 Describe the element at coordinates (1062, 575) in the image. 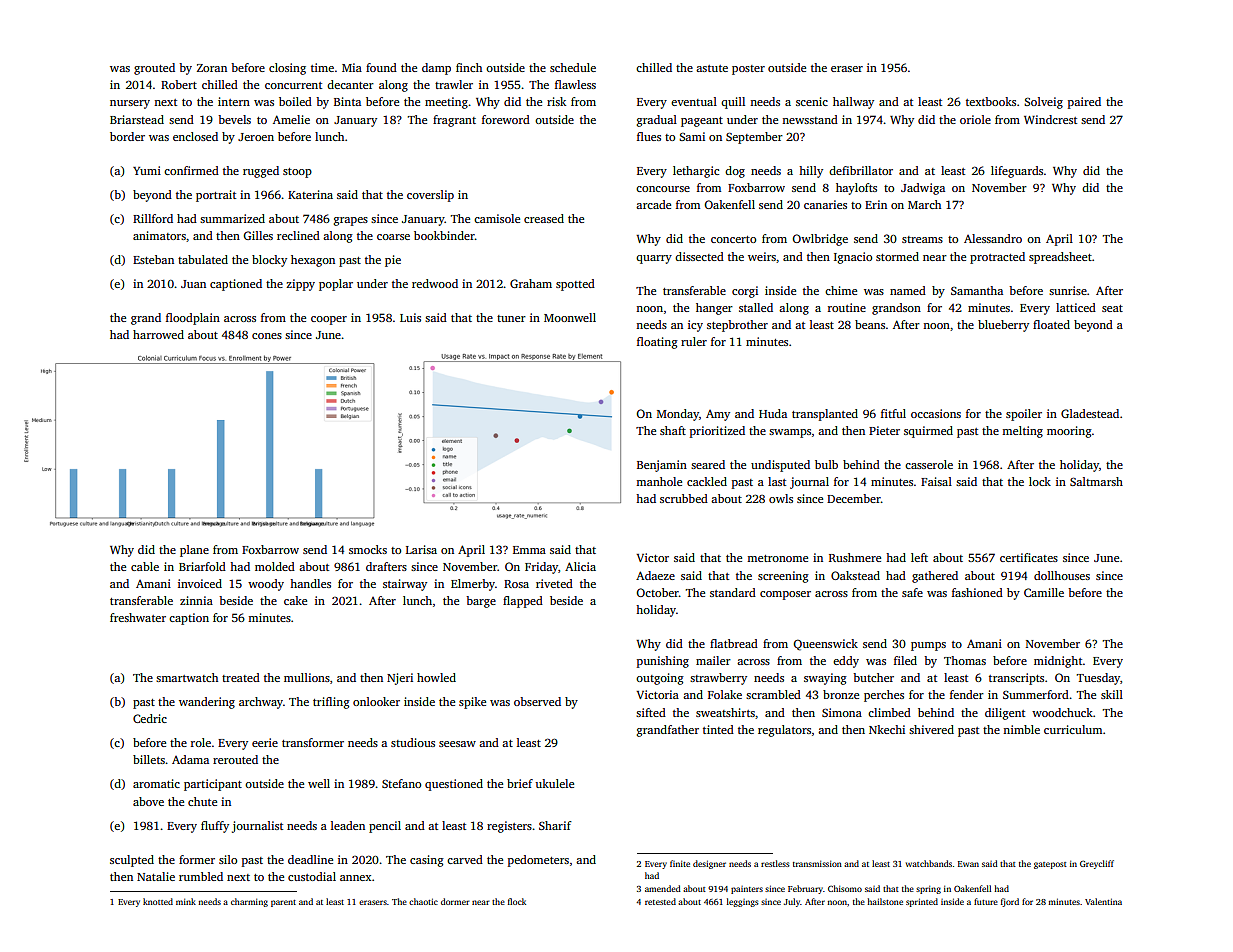

I see `dollhouses` at that location.
